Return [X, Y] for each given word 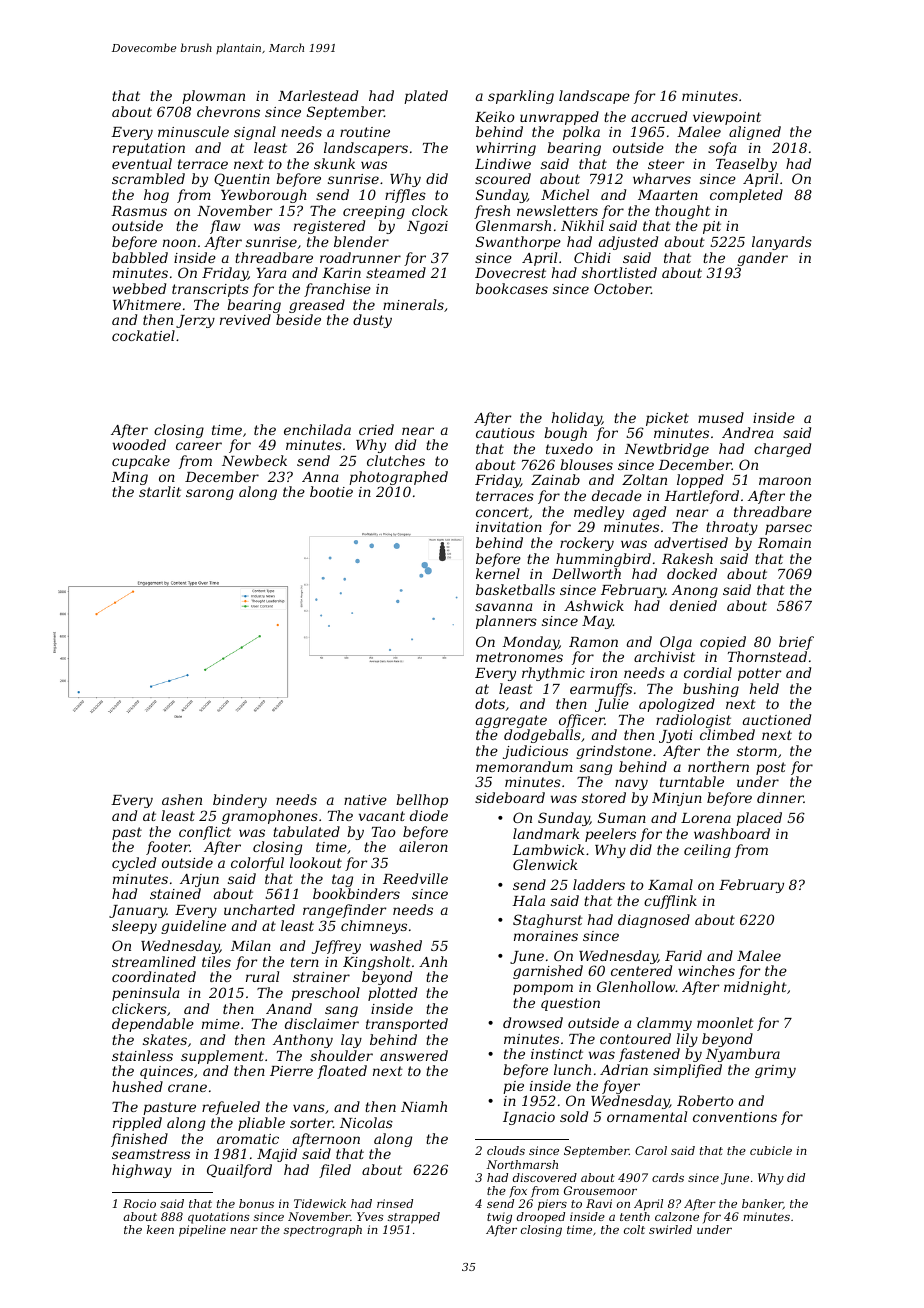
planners [506, 622]
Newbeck [254, 460]
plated [426, 97]
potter [759, 674]
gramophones [270, 817]
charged [782, 450]
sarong [210, 494]
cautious [505, 433]
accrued [659, 116]
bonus [256, 1203]
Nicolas [366, 1122]
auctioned [777, 719]
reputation [149, 149]
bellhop [422, 801]
